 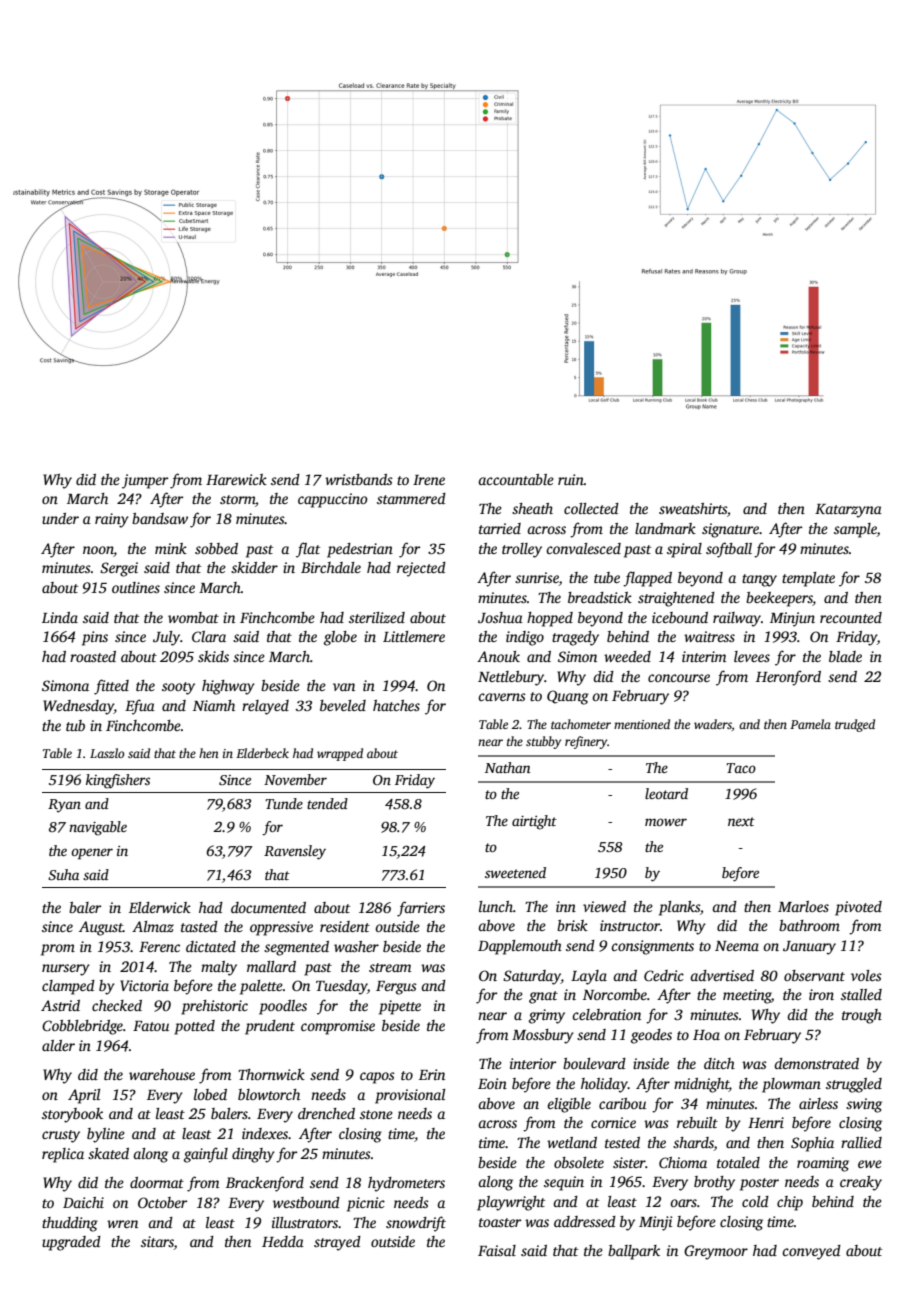 What do you see at coordinates (716, 1252) in the page?
I see `Greymoor` at bounding box center [716, 1252].
